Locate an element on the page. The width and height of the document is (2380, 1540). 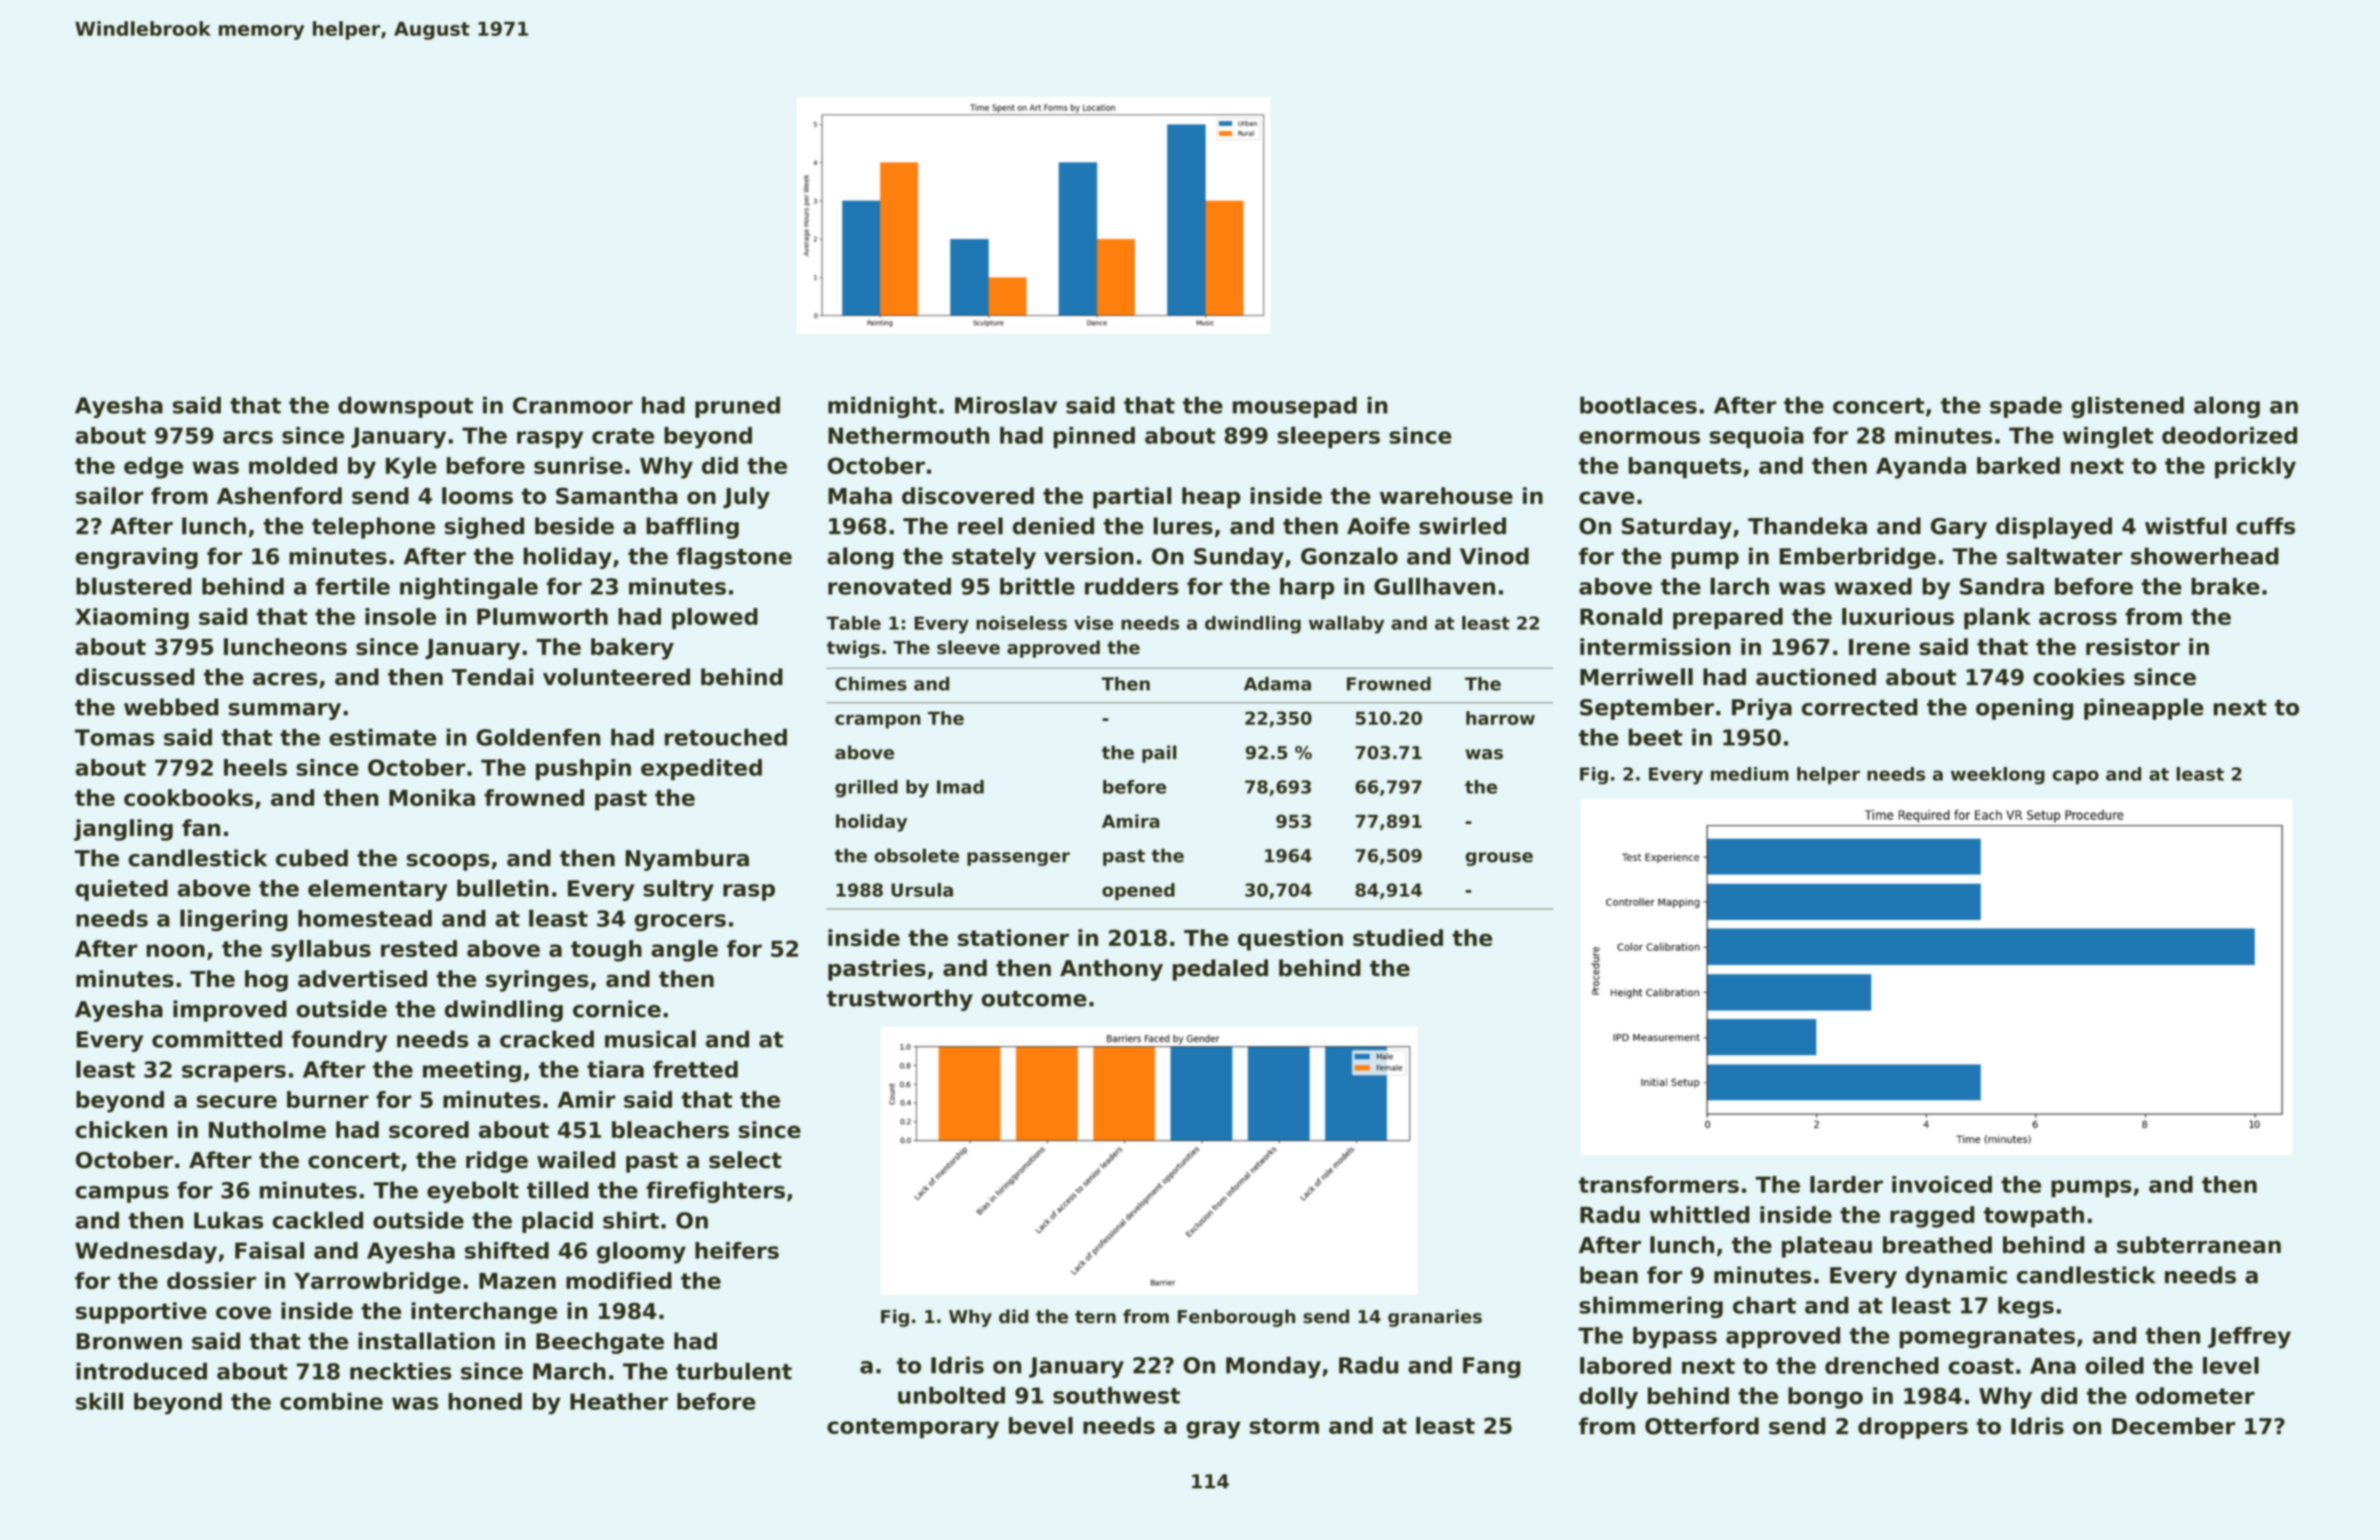
foundry is located at coordinates (339, 1041).
